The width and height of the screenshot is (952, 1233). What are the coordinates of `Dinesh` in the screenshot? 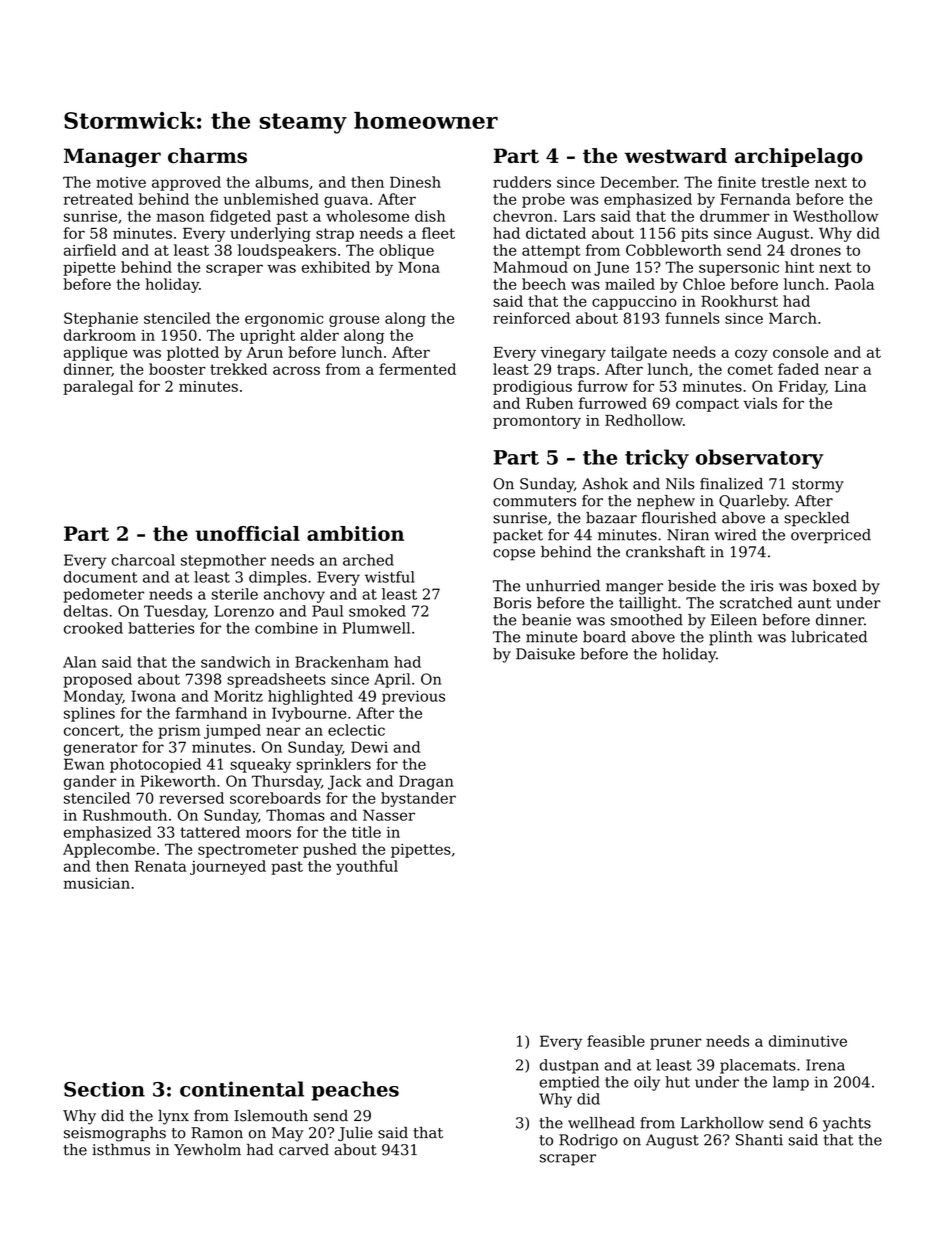 It's located at (415, 182).
